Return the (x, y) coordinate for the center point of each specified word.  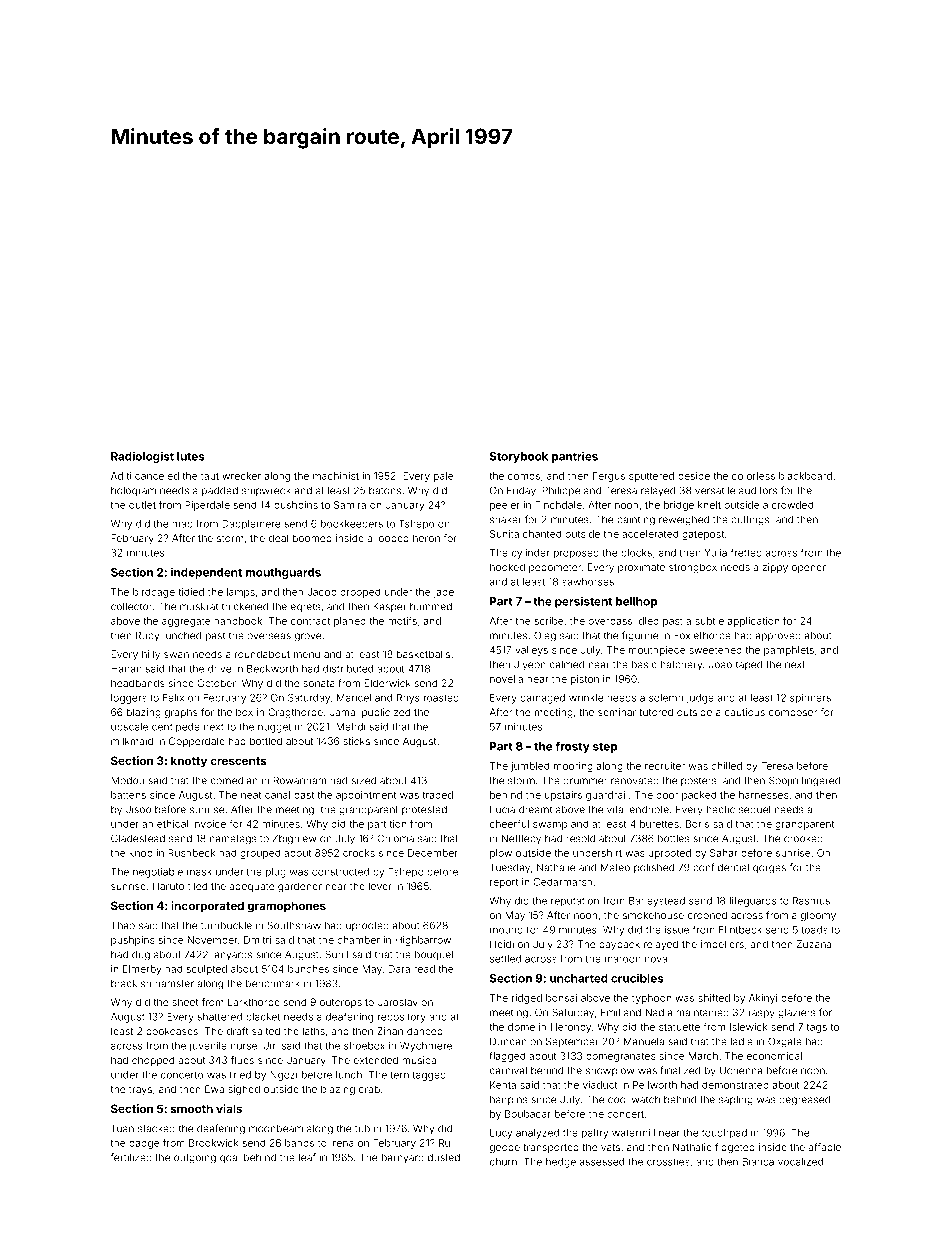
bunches (308, 969)
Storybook (519, 457)
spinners (810, 699)
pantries (575, 457)
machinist (336, 476)
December (433, 853)
